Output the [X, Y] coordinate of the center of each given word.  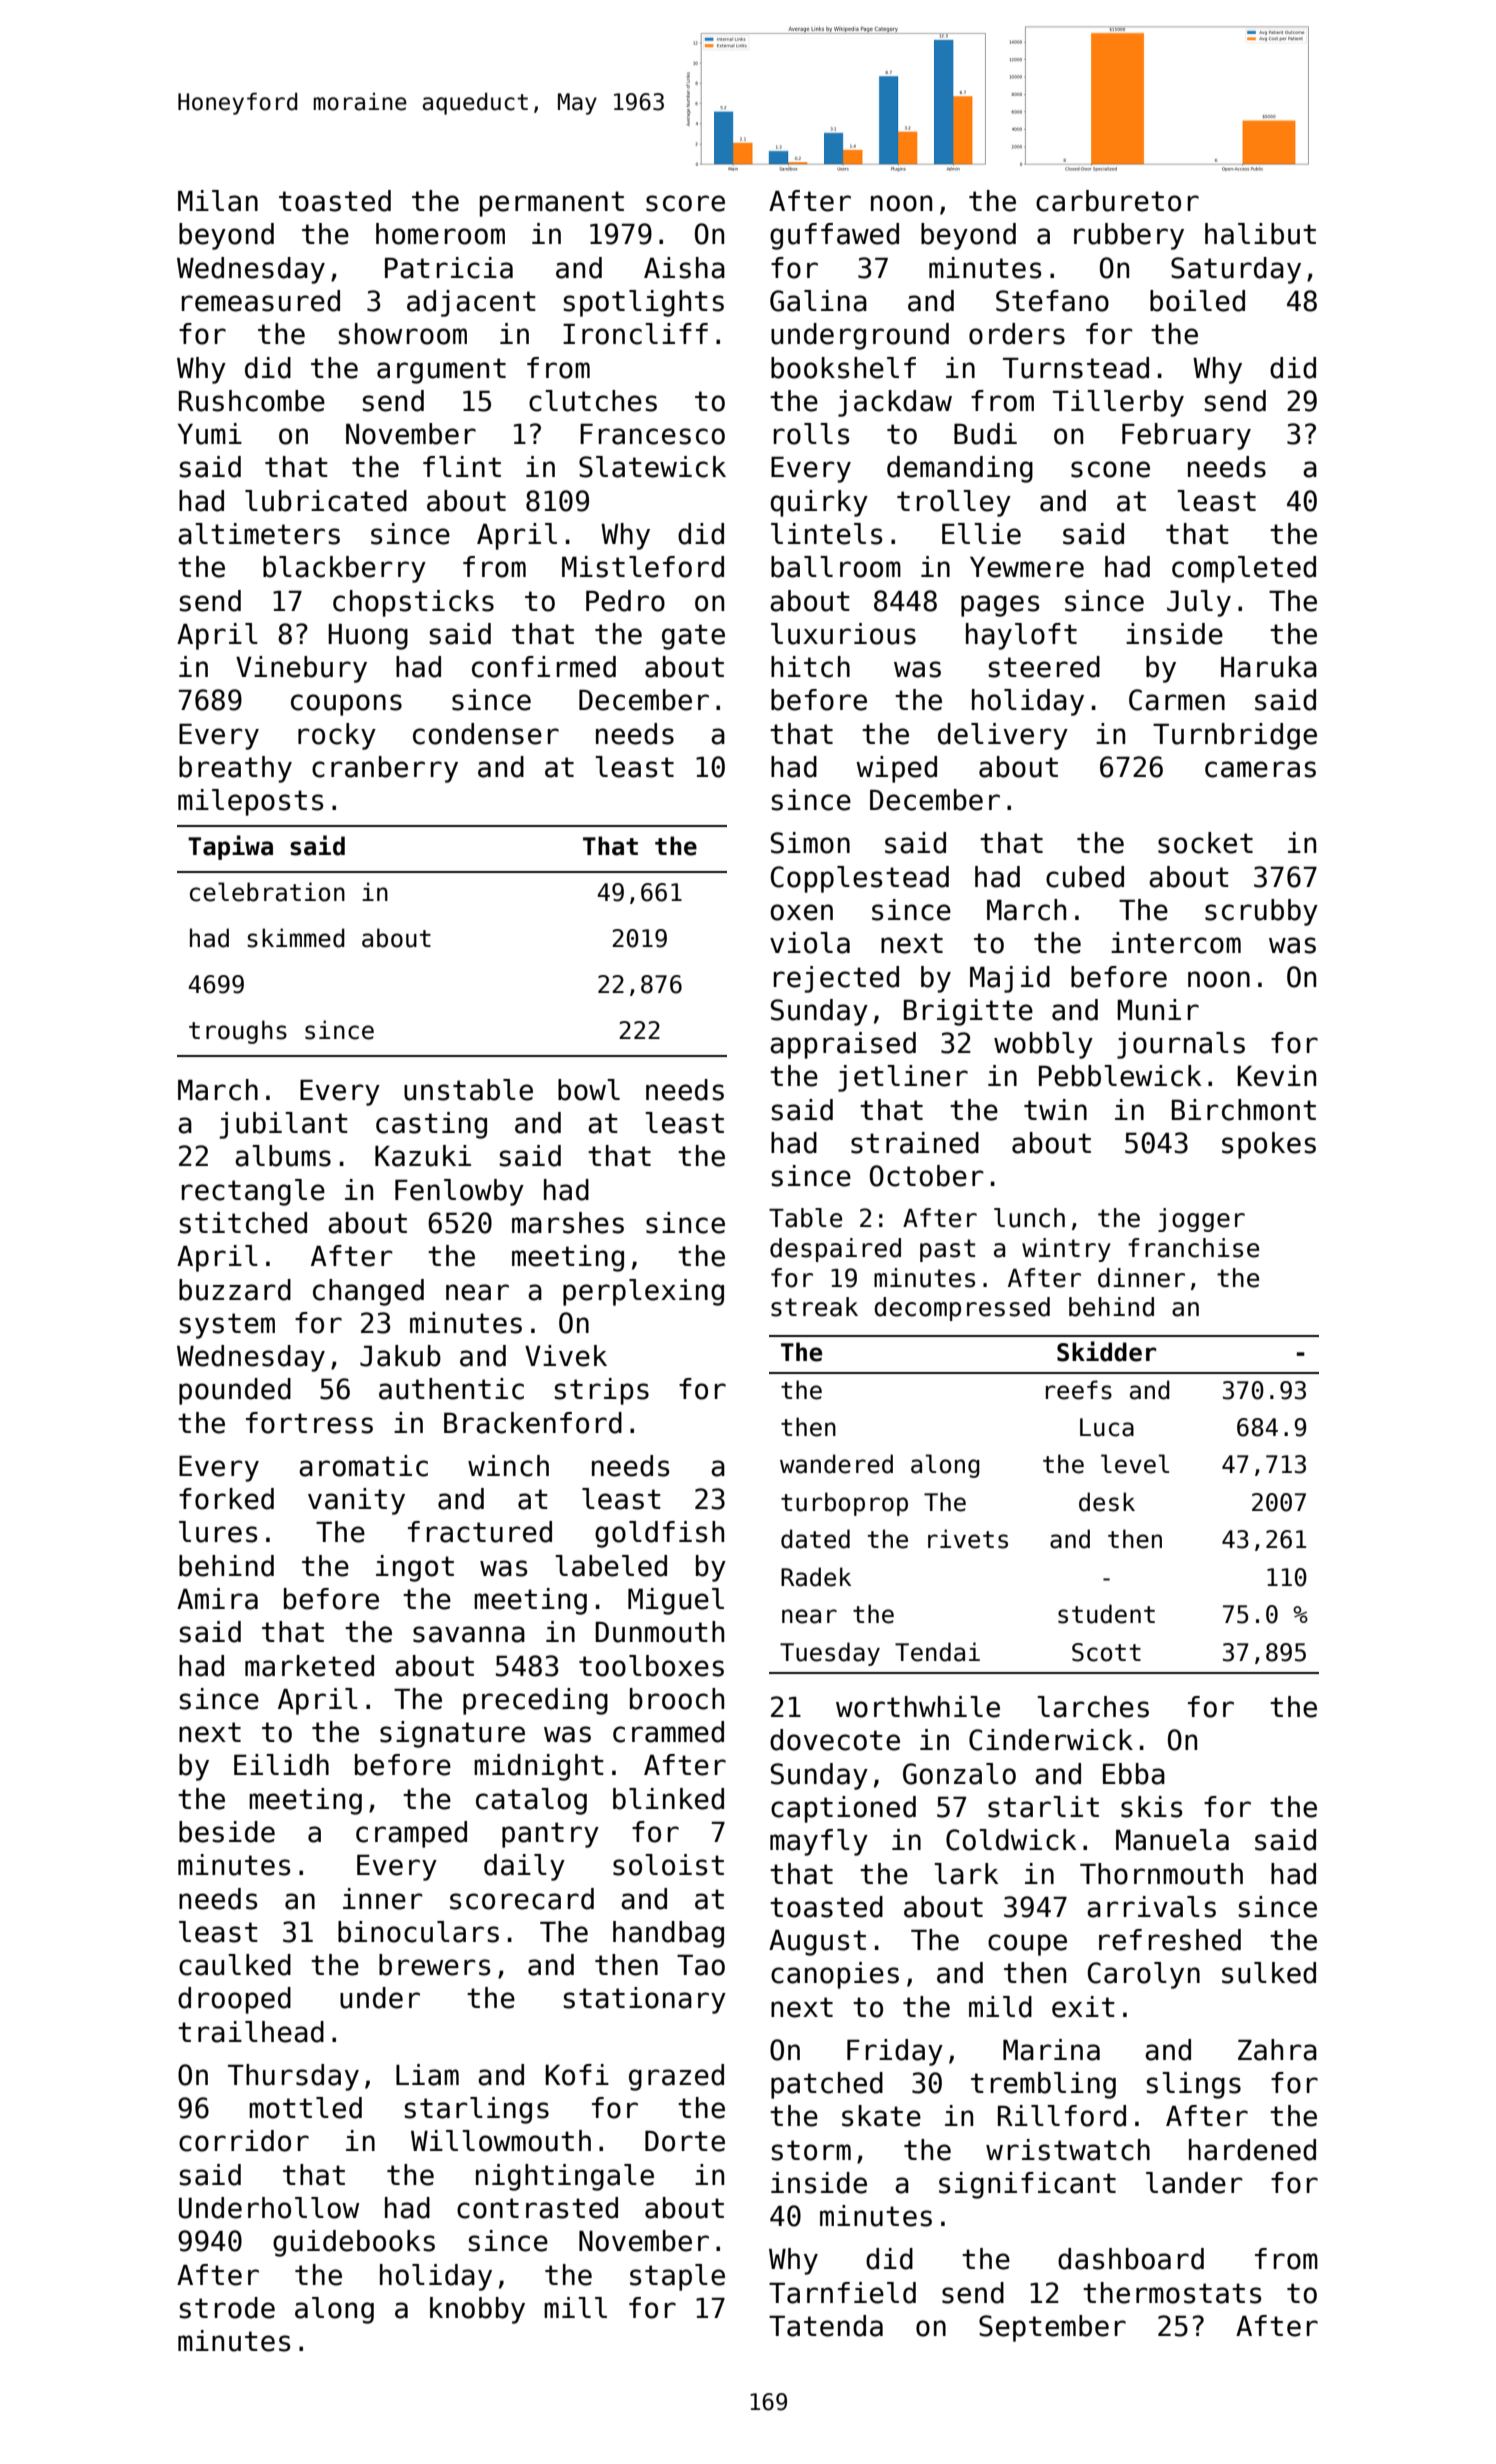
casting [431, 1125]
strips [602, 1391]
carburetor [1117, 201]
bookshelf [843, 368]
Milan [218, 201]
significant [1027, 2185]
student [1106, 1614]
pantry [550, 1835]
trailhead [251, 2032]
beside [227, 1832]
